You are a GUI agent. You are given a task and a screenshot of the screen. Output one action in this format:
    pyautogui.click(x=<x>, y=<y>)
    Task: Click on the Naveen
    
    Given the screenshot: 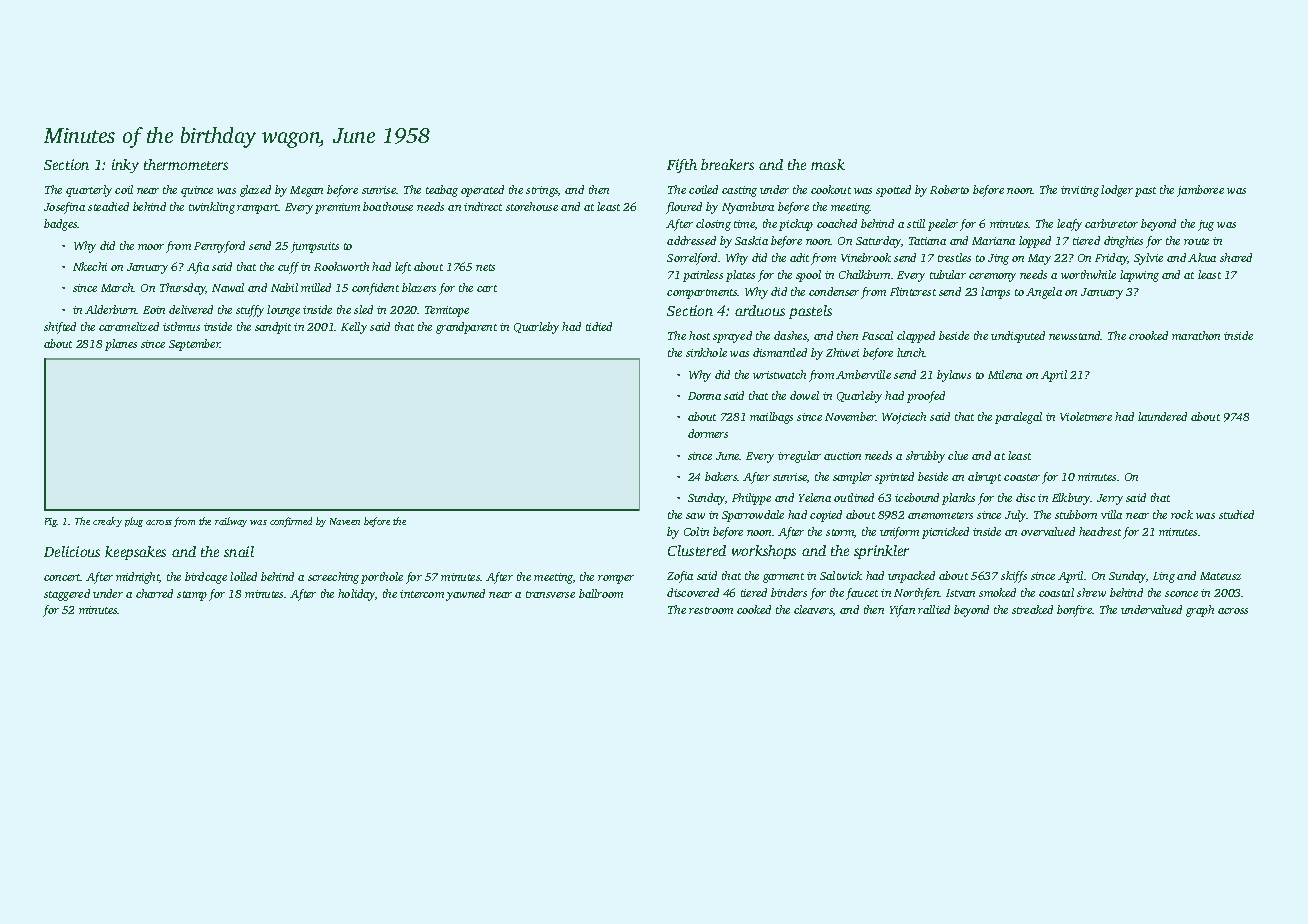 What is the action you would take?
    pyautogui.click(x=345, y=521)
